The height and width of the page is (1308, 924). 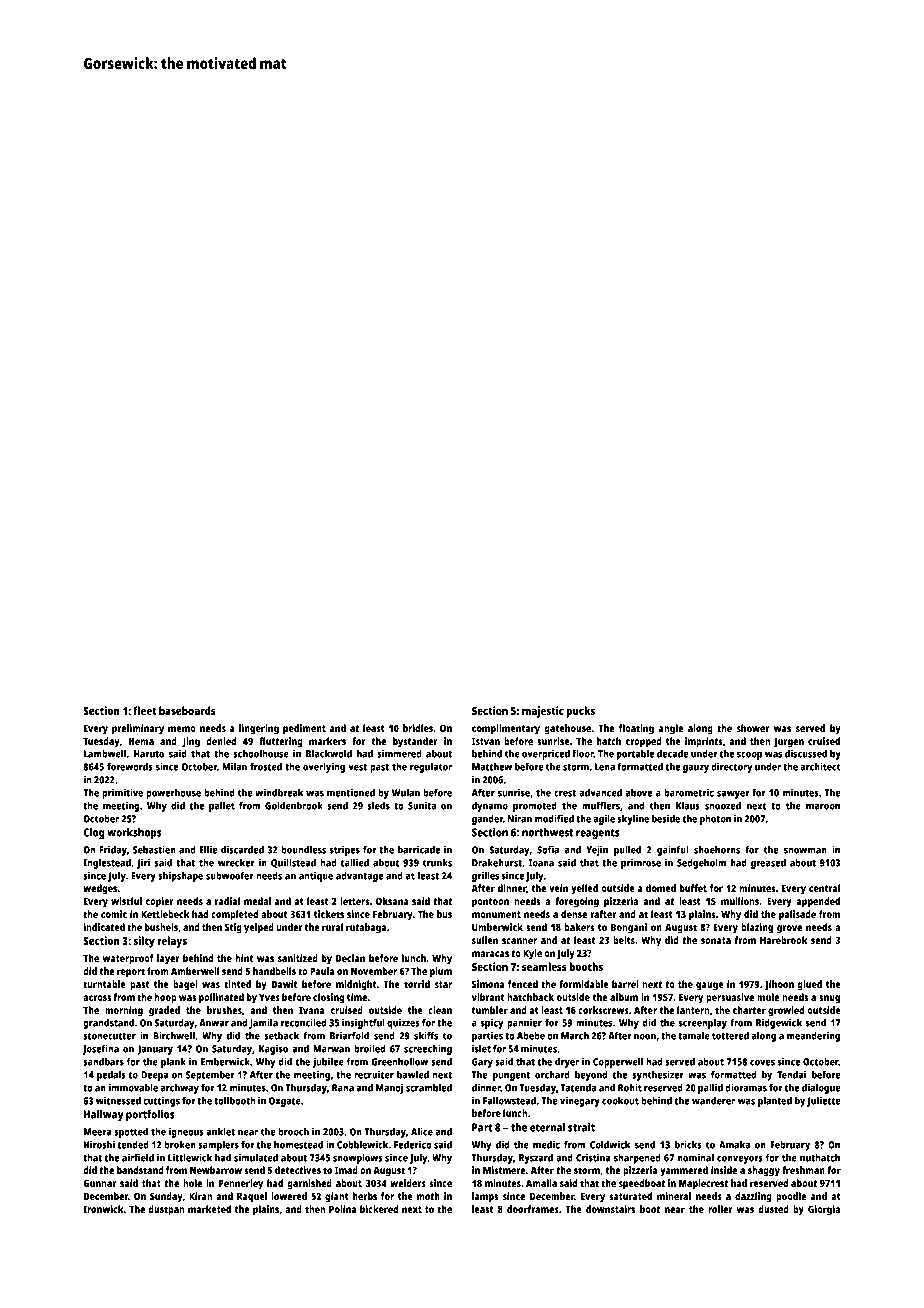 What do you see at coordinates (342, 1209) in the page?
I see `Polina` at bounding box center [342, 1209].
